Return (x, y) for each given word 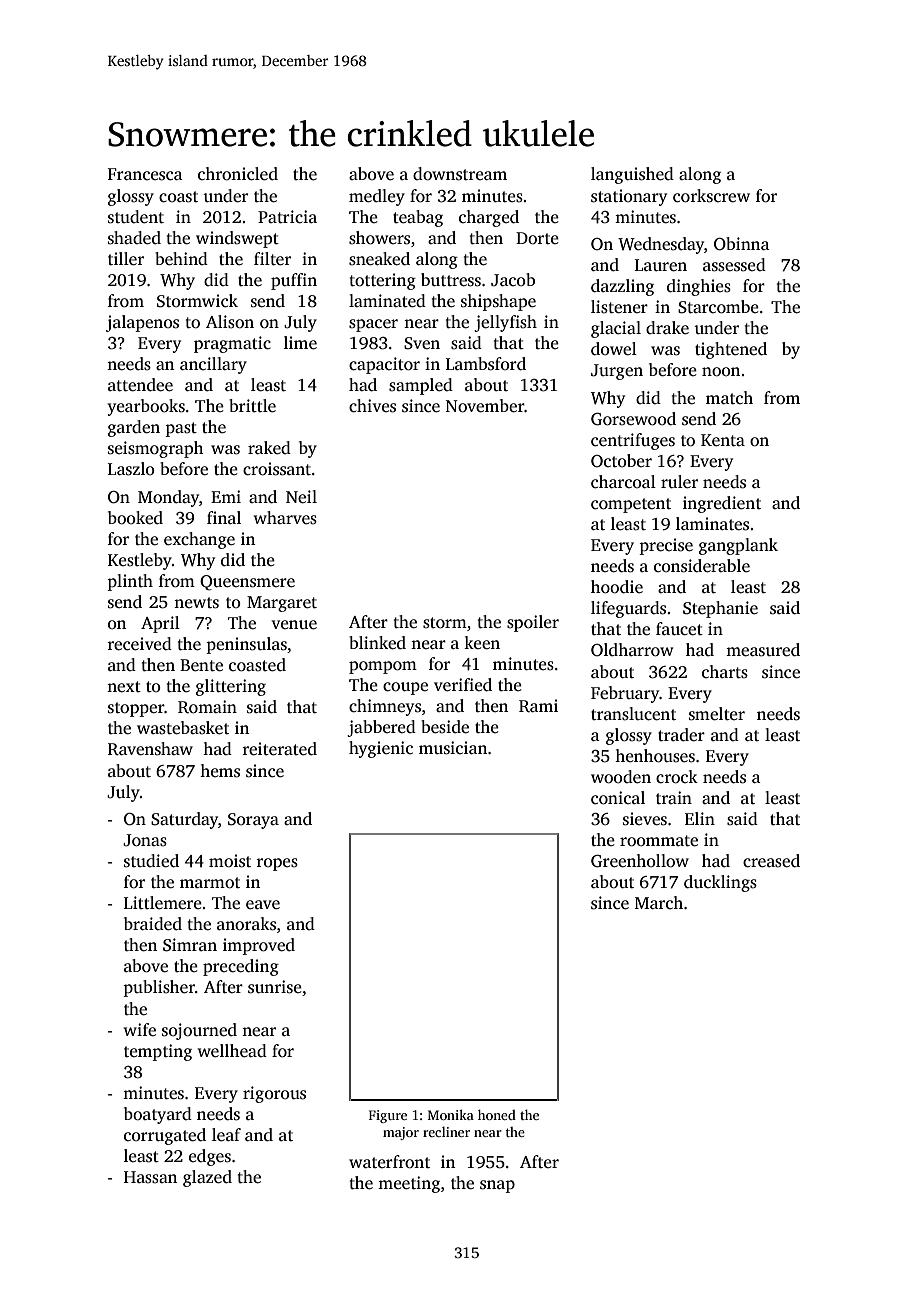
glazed (207, 1178)
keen (482, 643)
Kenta (723, 440)
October (621, 461)
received (140, 644)
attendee (140, 385)
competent (631, 505)
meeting (409, 1184)
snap (497, 1186)
